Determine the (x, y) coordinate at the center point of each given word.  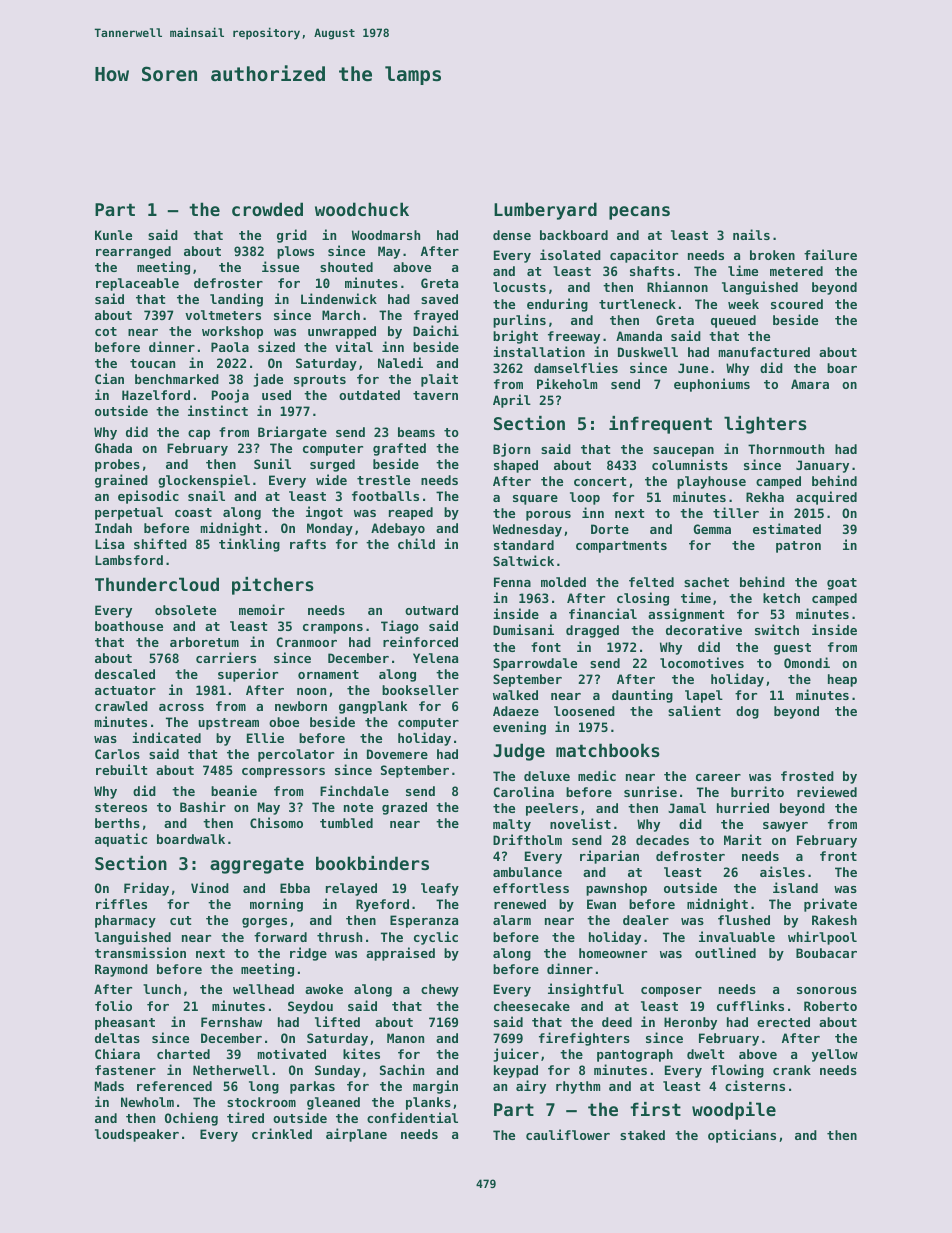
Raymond (121, 970)
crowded (267, 209)
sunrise (650, 791)
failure (830, 254)
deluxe (547, 776)
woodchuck (362, 209)
